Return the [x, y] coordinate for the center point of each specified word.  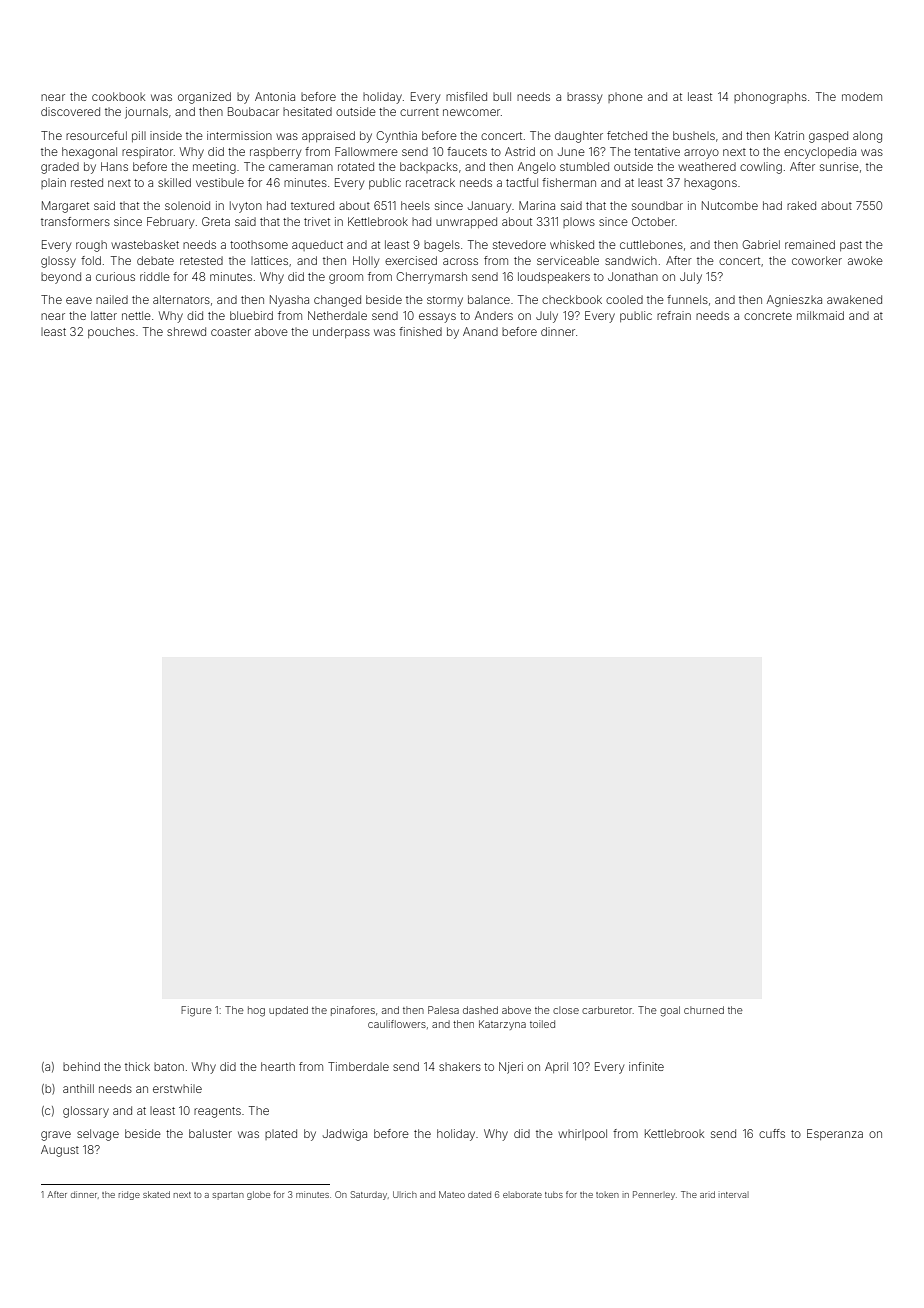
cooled [624, 299]
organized [204, 98]
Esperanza [835, 1134]
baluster [210, 1133]
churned [704, 1010]
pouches [111, 332]
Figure [196, 1011]
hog [256, 1011]
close [566, 1010]
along [867, 137]
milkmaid [820, 315]
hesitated [307, 111]
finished [420, 331]
